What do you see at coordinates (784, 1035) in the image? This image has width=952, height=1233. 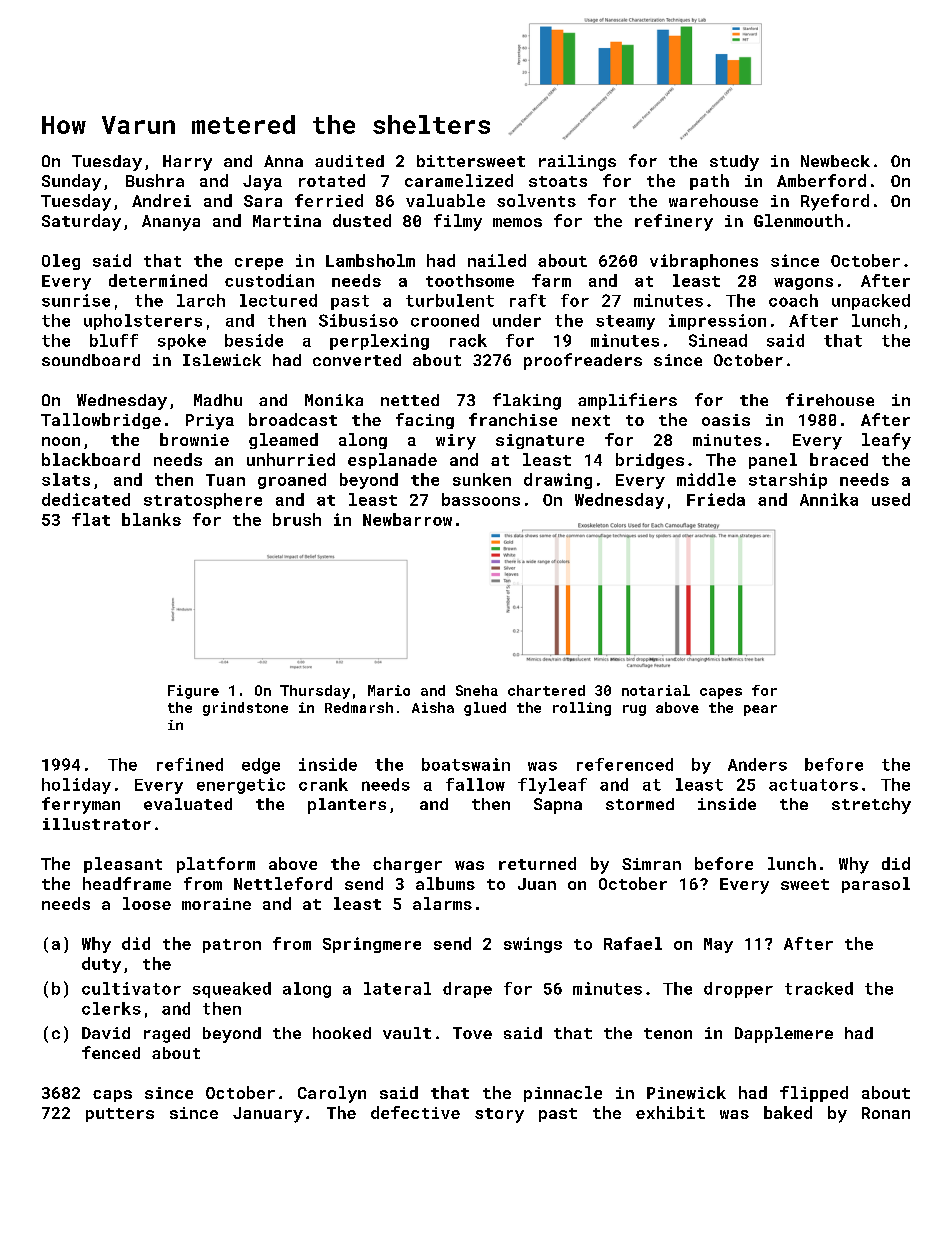 I see `Dapplemere` at bounding box center [784, 1035].
